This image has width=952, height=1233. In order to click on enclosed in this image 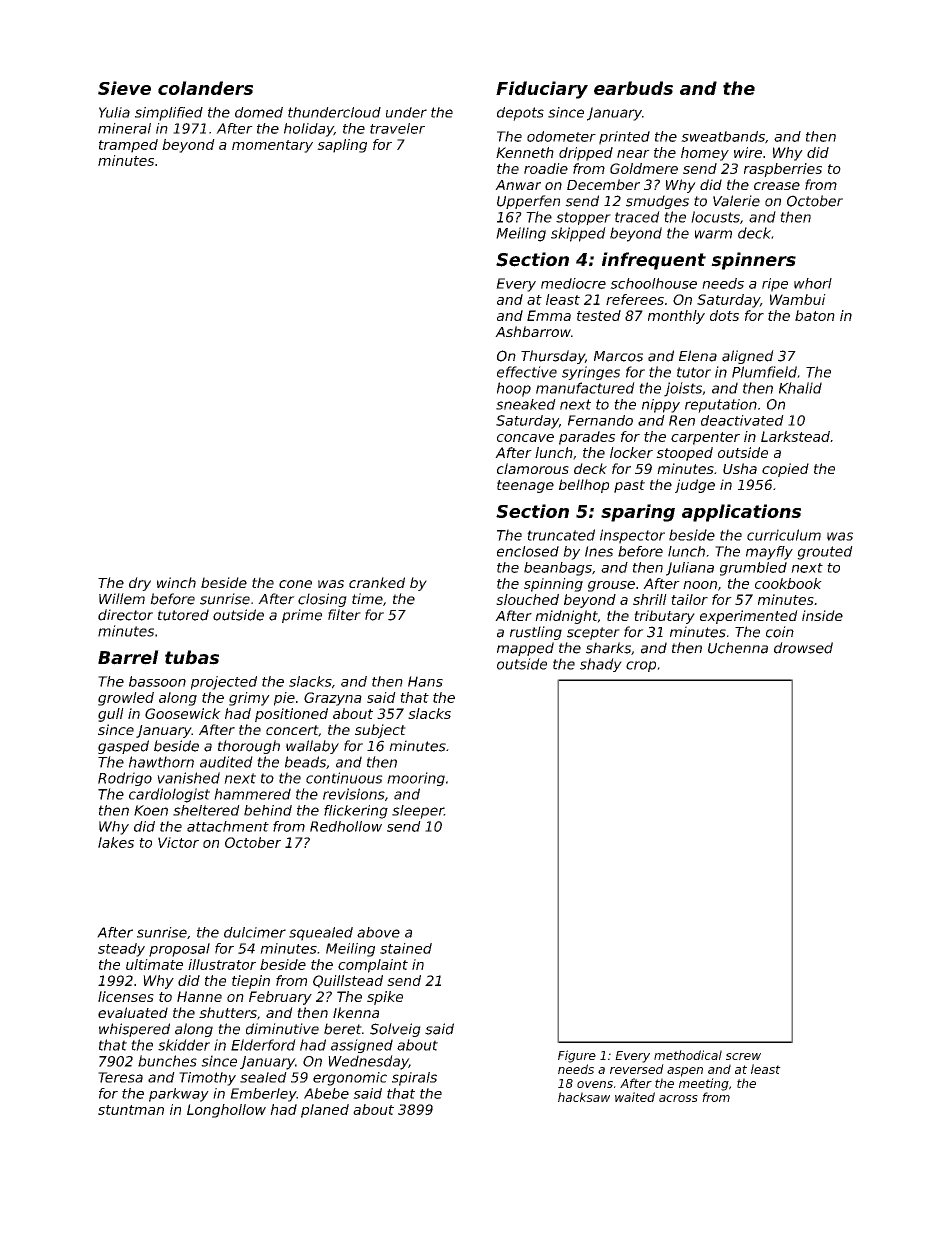, I will do `click(528, 551)`.
